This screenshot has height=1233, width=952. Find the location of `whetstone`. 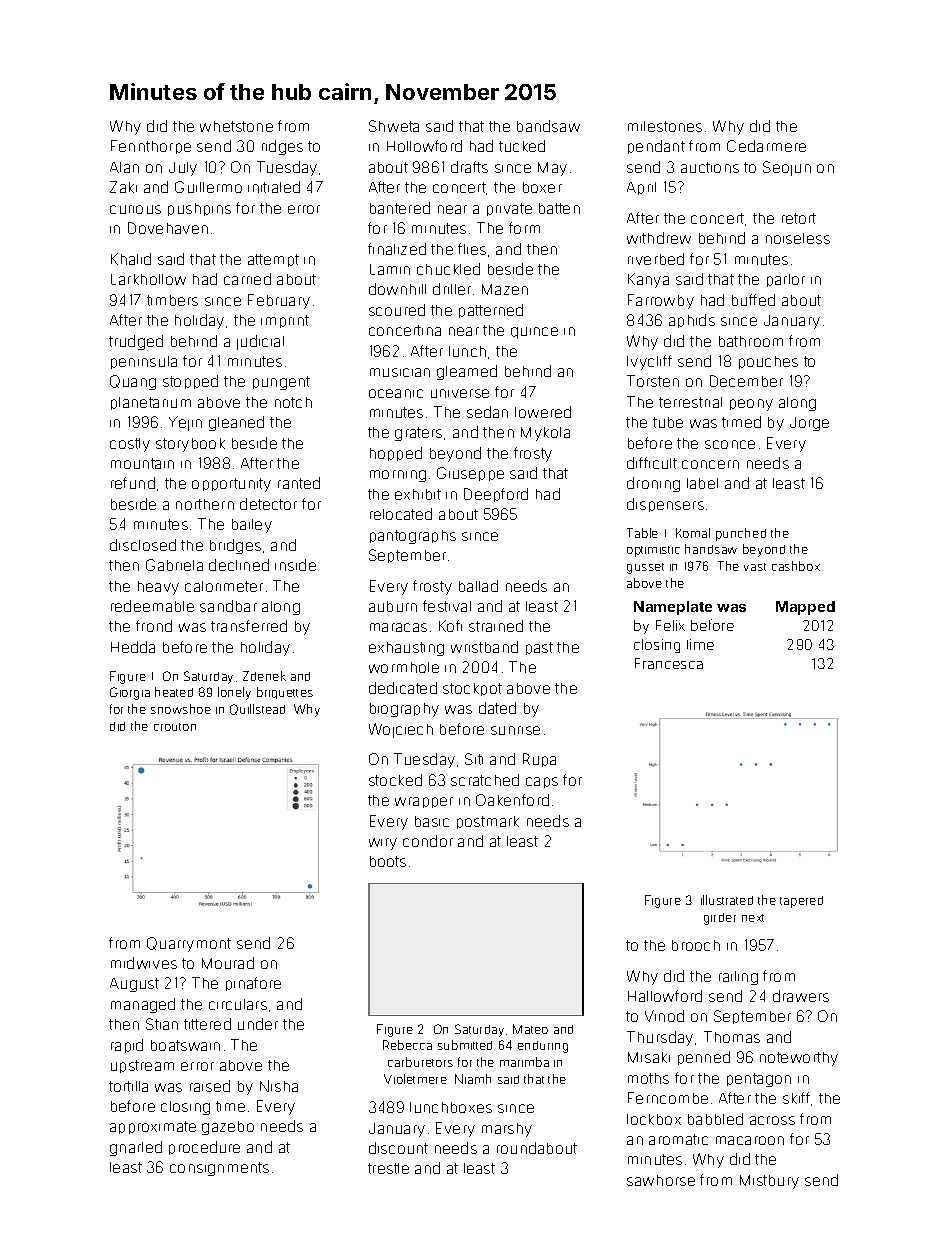

whetstone is located at coordinates (236, 126).
